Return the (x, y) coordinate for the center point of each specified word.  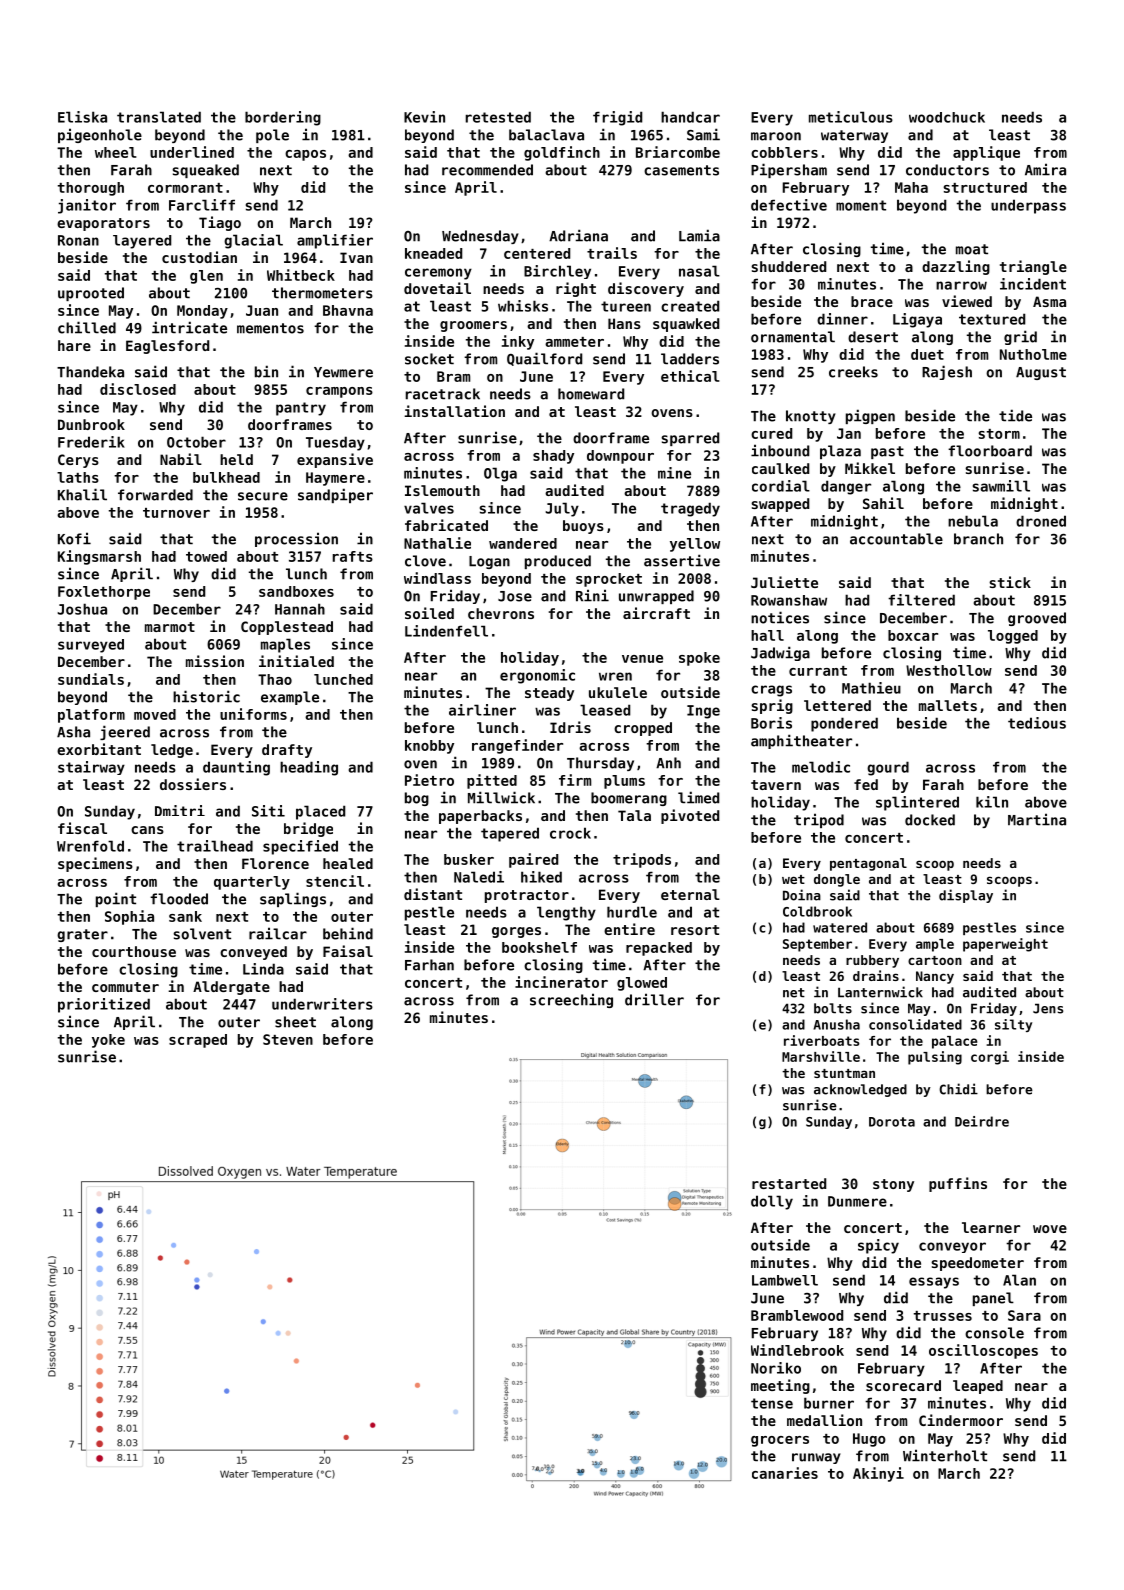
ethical (690, 376)
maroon (776, 136)
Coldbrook (817, 911)
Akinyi (878, 1474)
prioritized (104, 1005)
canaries (785, 1473)
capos (305, 155)
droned (1041, 521)
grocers (780, 1441)
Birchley (557, 272)
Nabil (181, 459)
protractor (527, 896)
